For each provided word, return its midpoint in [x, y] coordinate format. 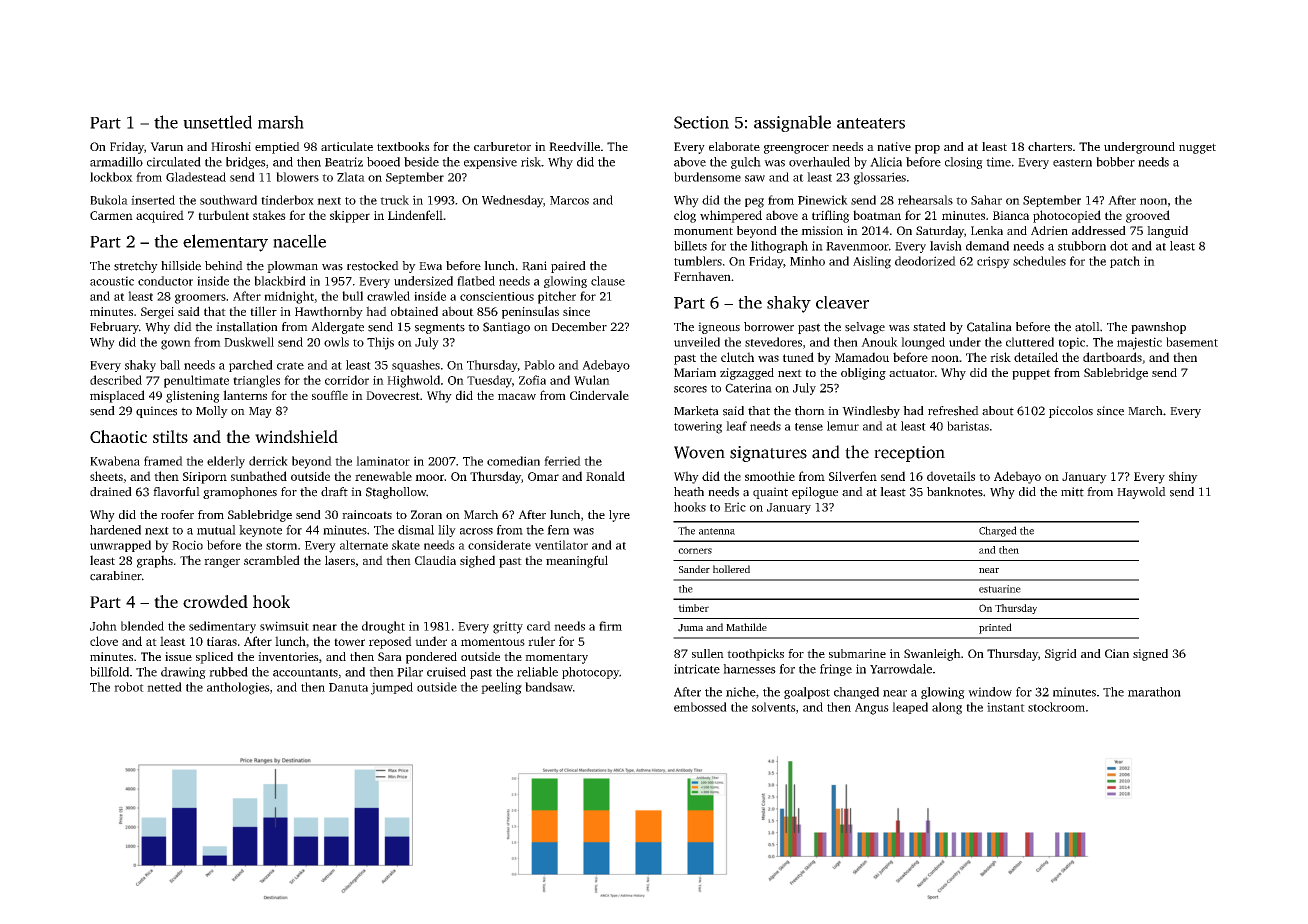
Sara [390, 656]
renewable [383, 476]
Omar [543, 476]
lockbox [111, 177]
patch [1125, 262]
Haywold [1141, 493]
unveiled [697, 342]
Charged [998, 531]
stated [929, 327]
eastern [1072, 163]
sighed [477, 561]
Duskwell [249, 342]
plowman [292, 267]
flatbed [476, 281]
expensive [490, 163]
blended [142, 626]
